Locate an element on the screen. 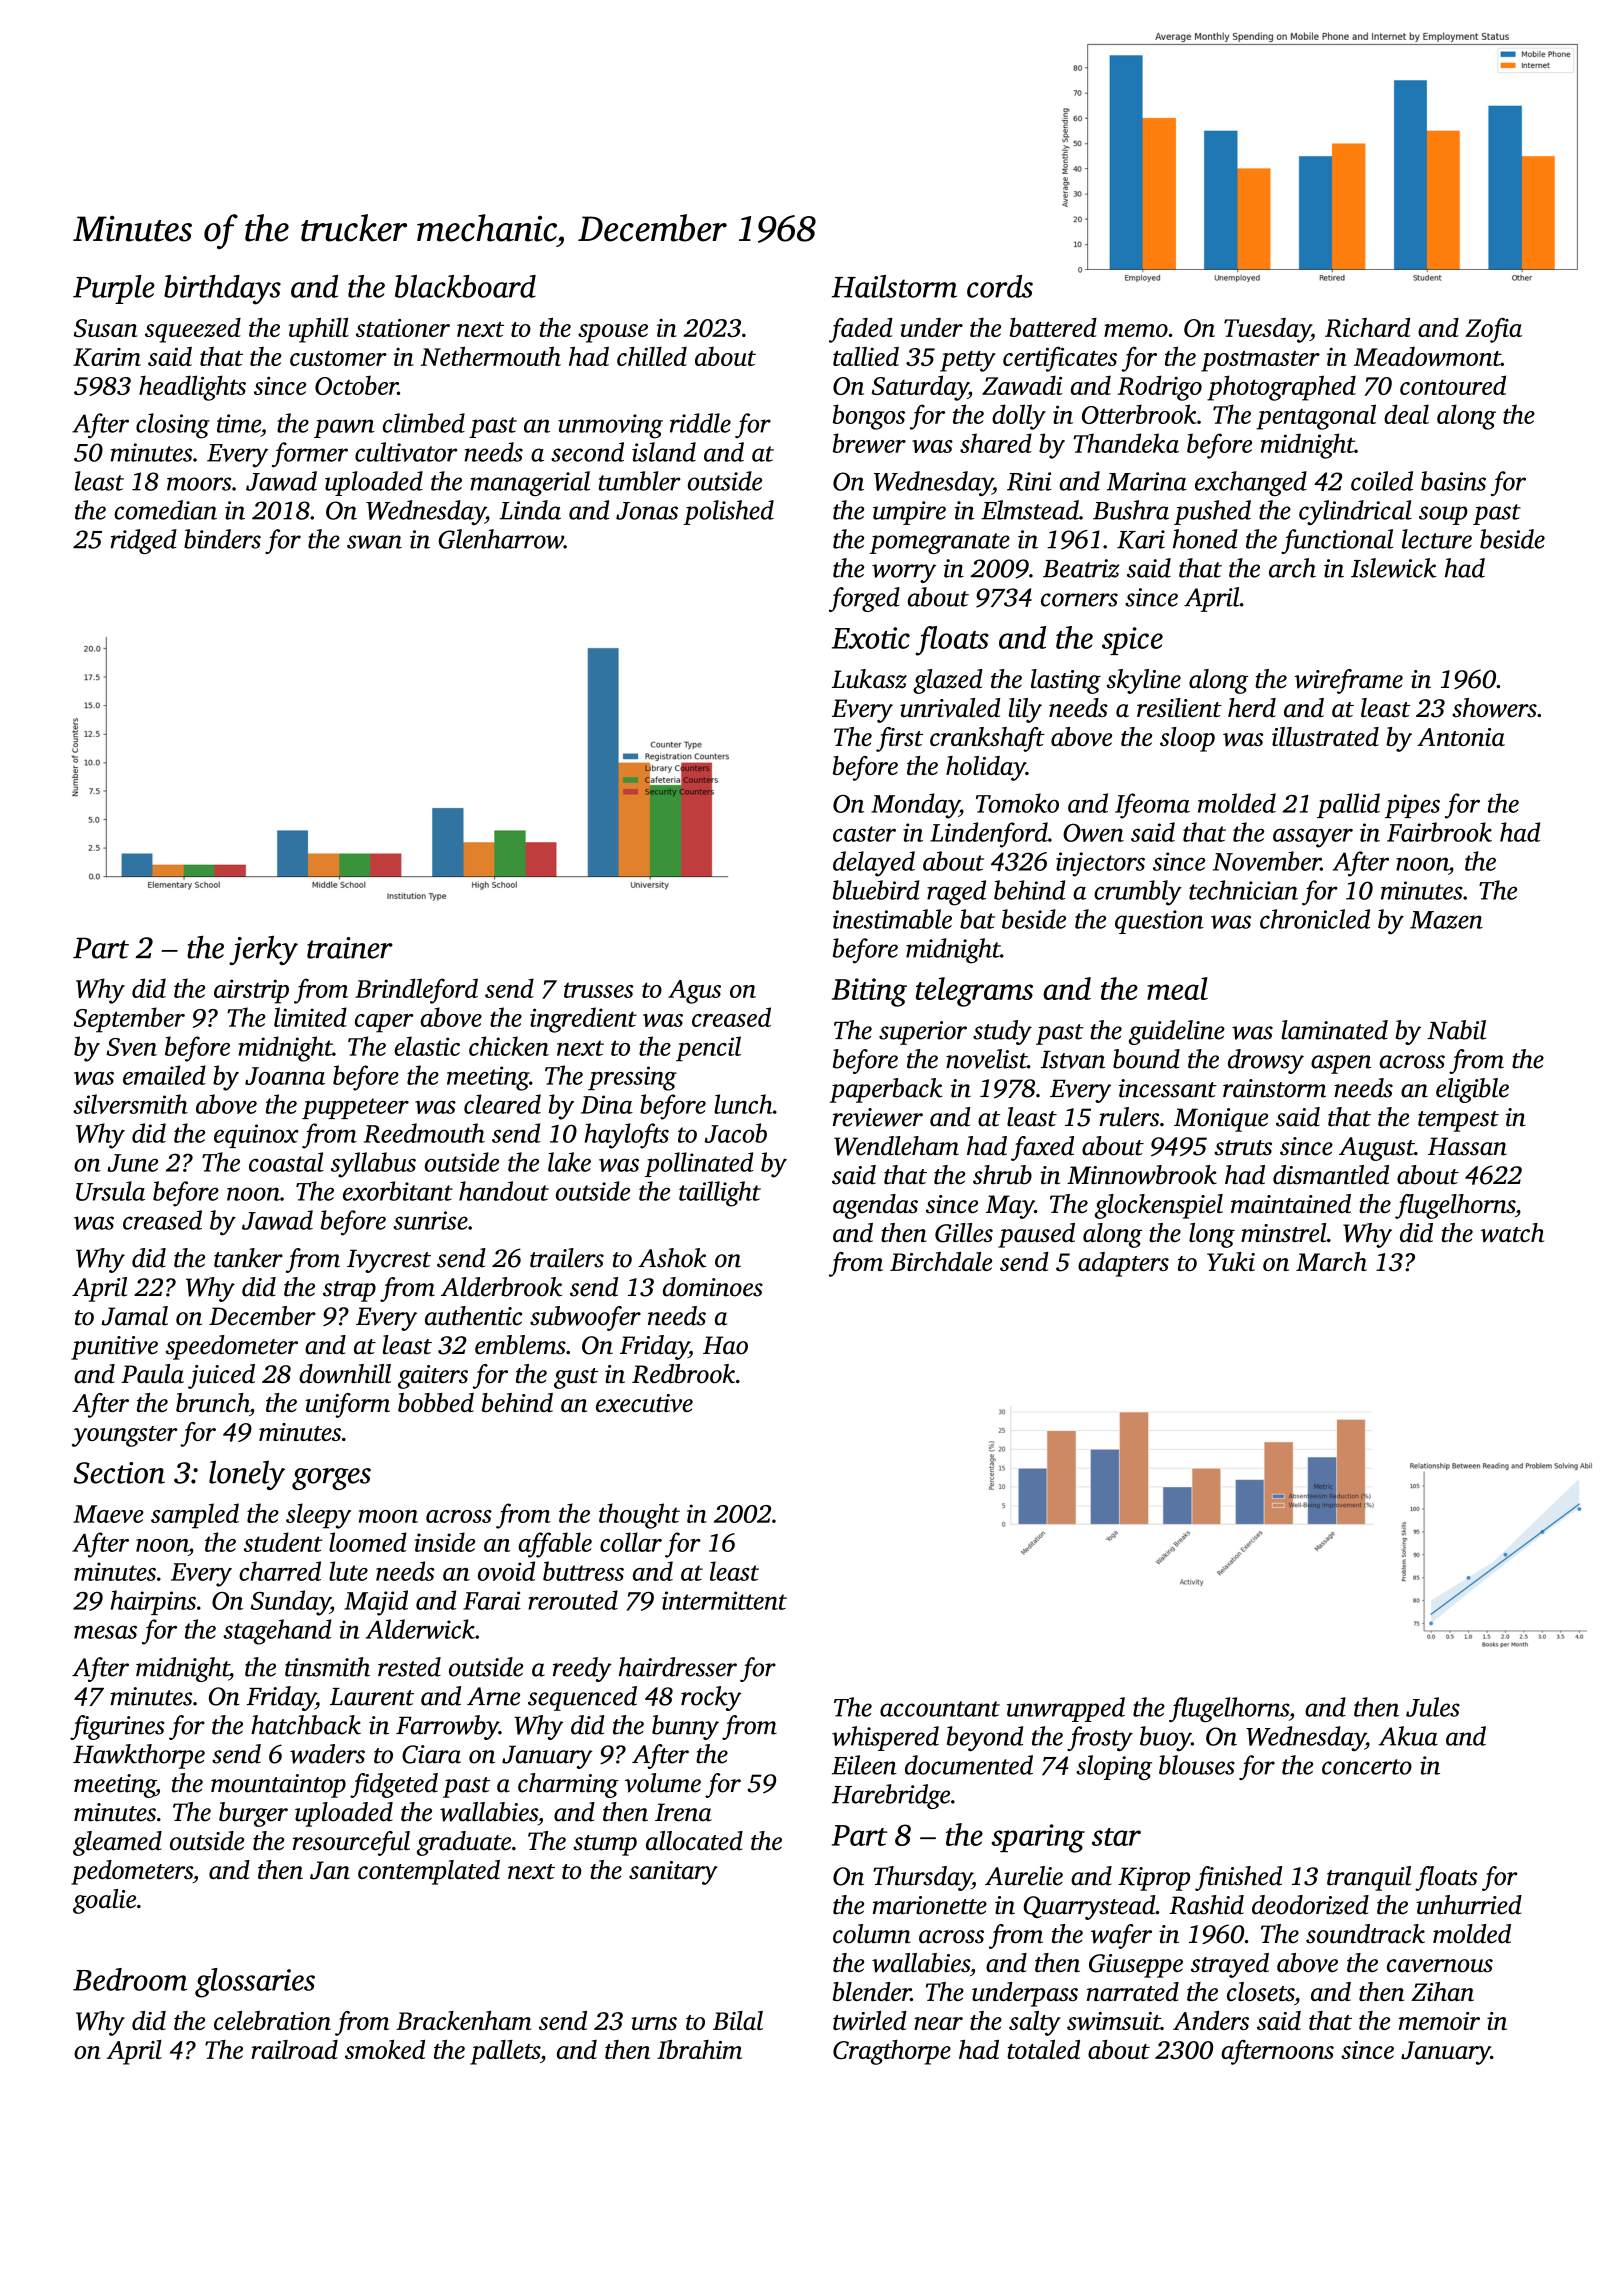  Nabil is located at coordinates (1456, 1030).
